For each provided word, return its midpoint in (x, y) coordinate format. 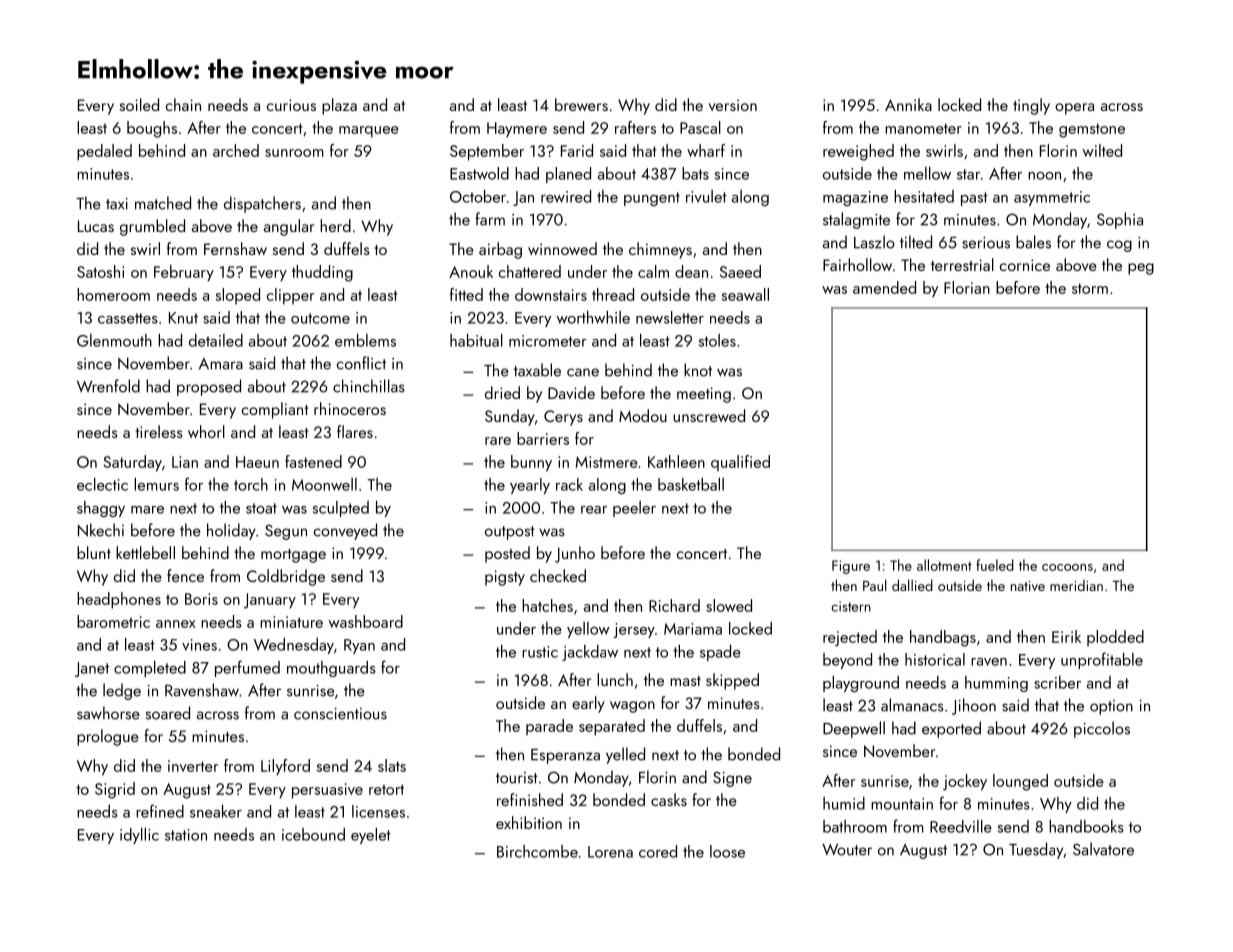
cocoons (1067, 567)
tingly (1031, 106)
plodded (1115, 638)
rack (569, 484)
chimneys (660, 250)
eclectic (102, 484)
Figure (851, 567)
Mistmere (607, 462)
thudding (322, 273)
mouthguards (331, 669)
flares (355, 431)
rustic (540, 652)
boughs (152, 129)
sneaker (216, 811)
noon (1044, 176)
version (733, 105)
